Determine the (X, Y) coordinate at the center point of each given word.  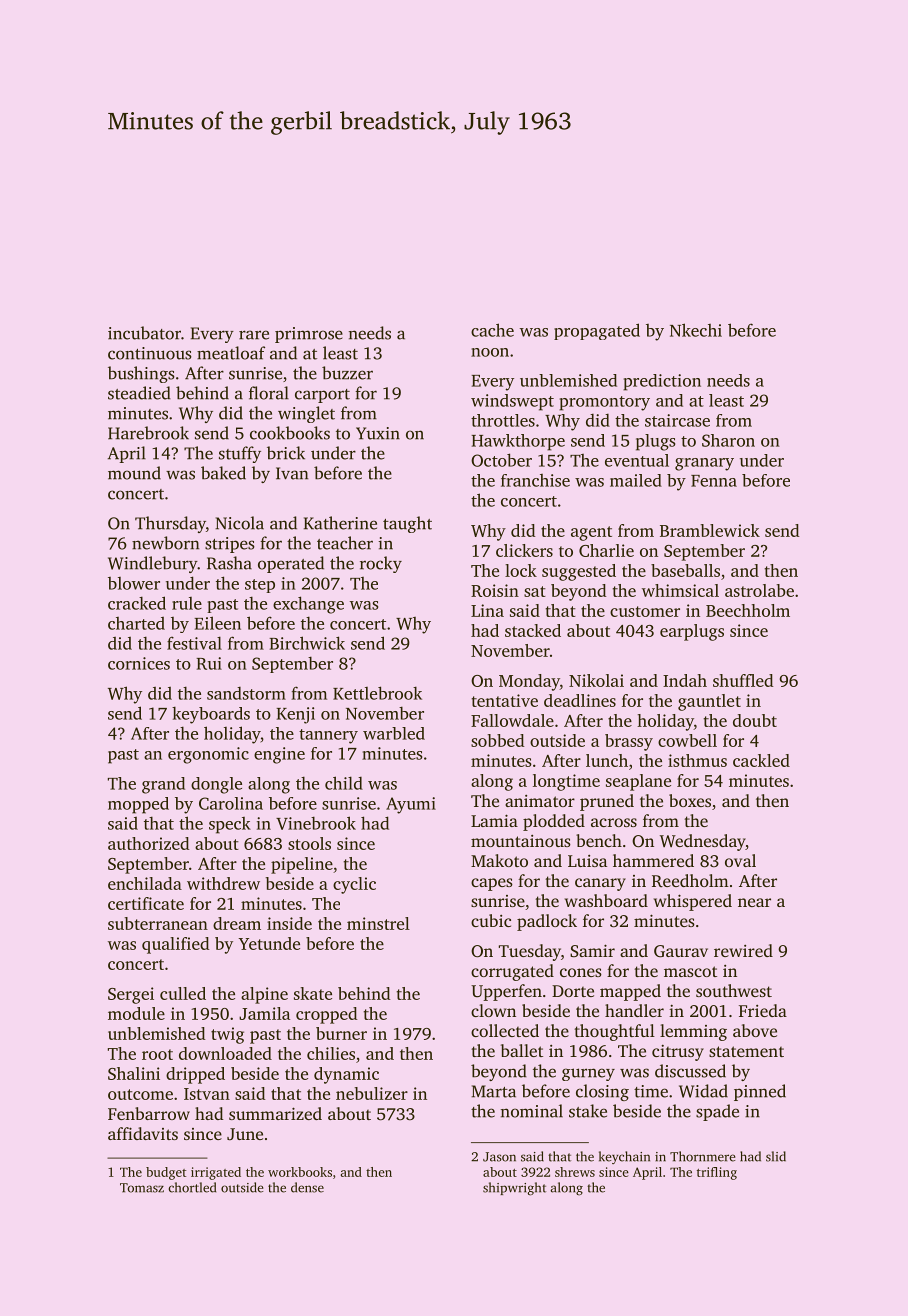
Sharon (728, 440)
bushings (141, 374)
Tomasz (142, 1188)
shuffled (743, 680)
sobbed (498, 740)
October (501, 460)
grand (163, 785)
